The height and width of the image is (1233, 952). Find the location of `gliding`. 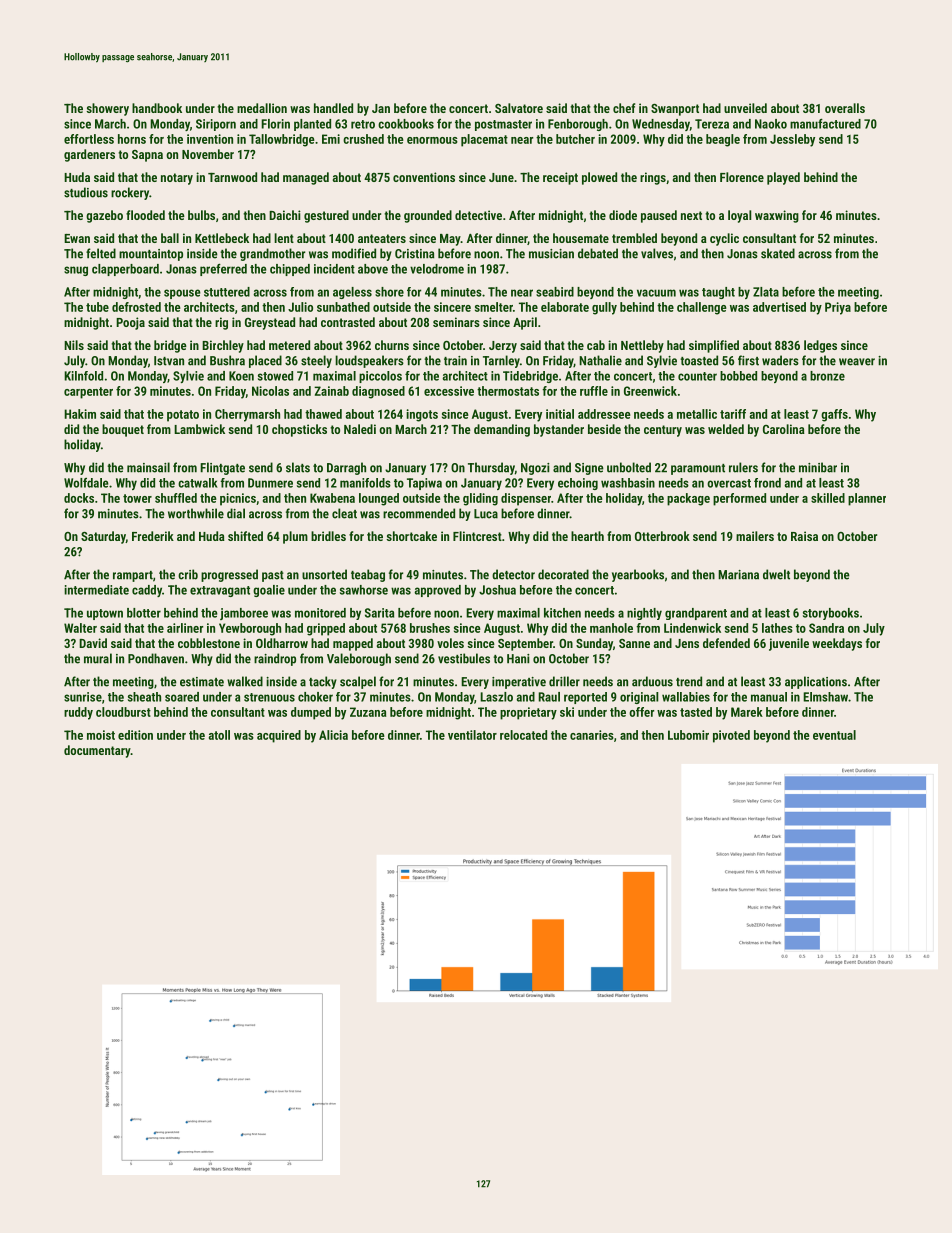

gliding is located at coordinates (480, 499).
